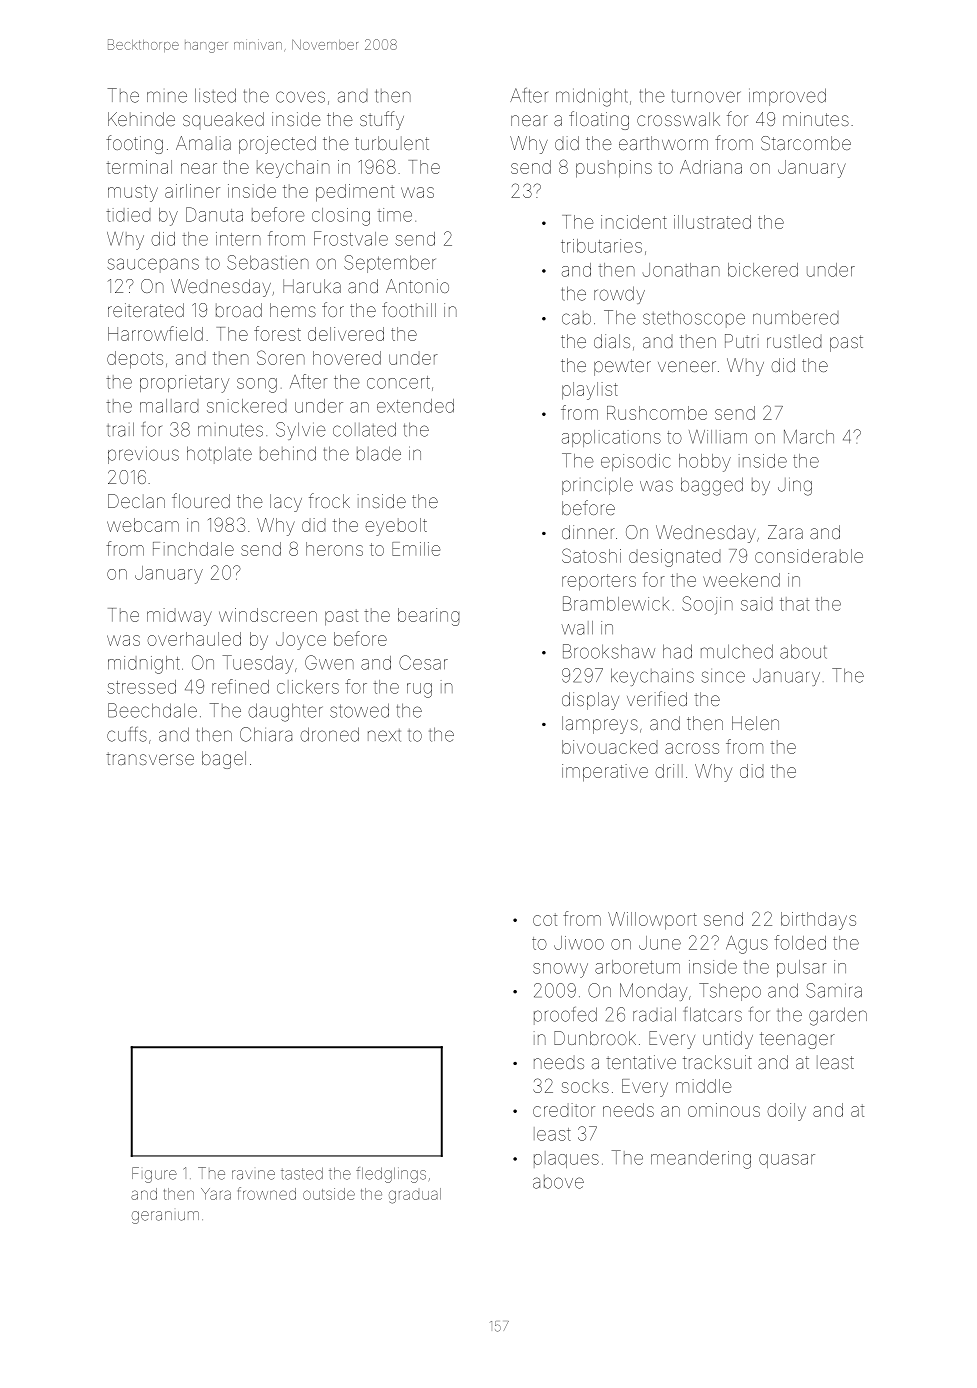 This image has height=1388, width=977. What do you see at coordinates (755, 723) in the image?
I see `Helen` at bounding box center [755, 723].
